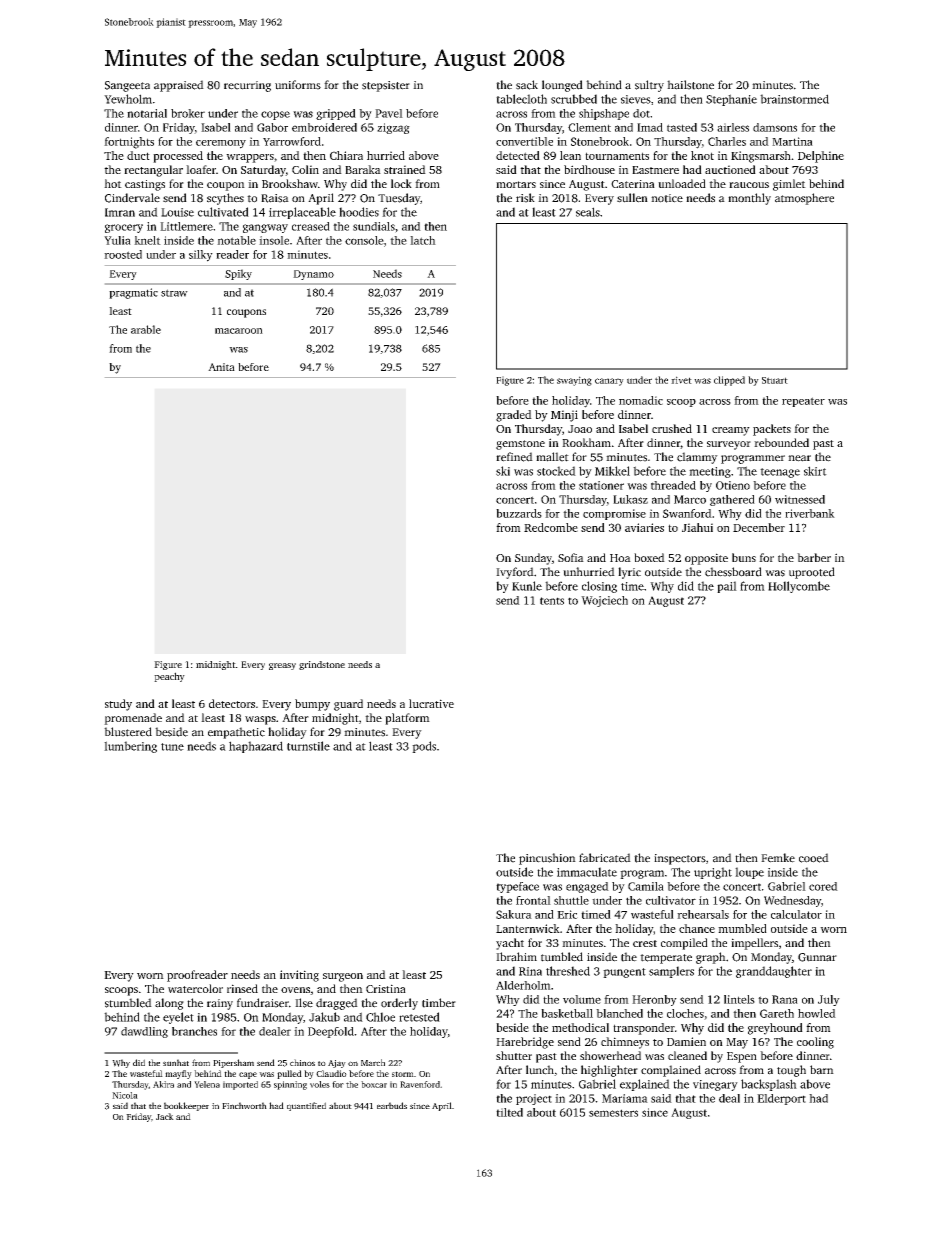 The width and height of the document is (952, 1233). What do you see at coordinates (221, 367) in the document?
I see `Anita` at bounding box center [221, 367].
